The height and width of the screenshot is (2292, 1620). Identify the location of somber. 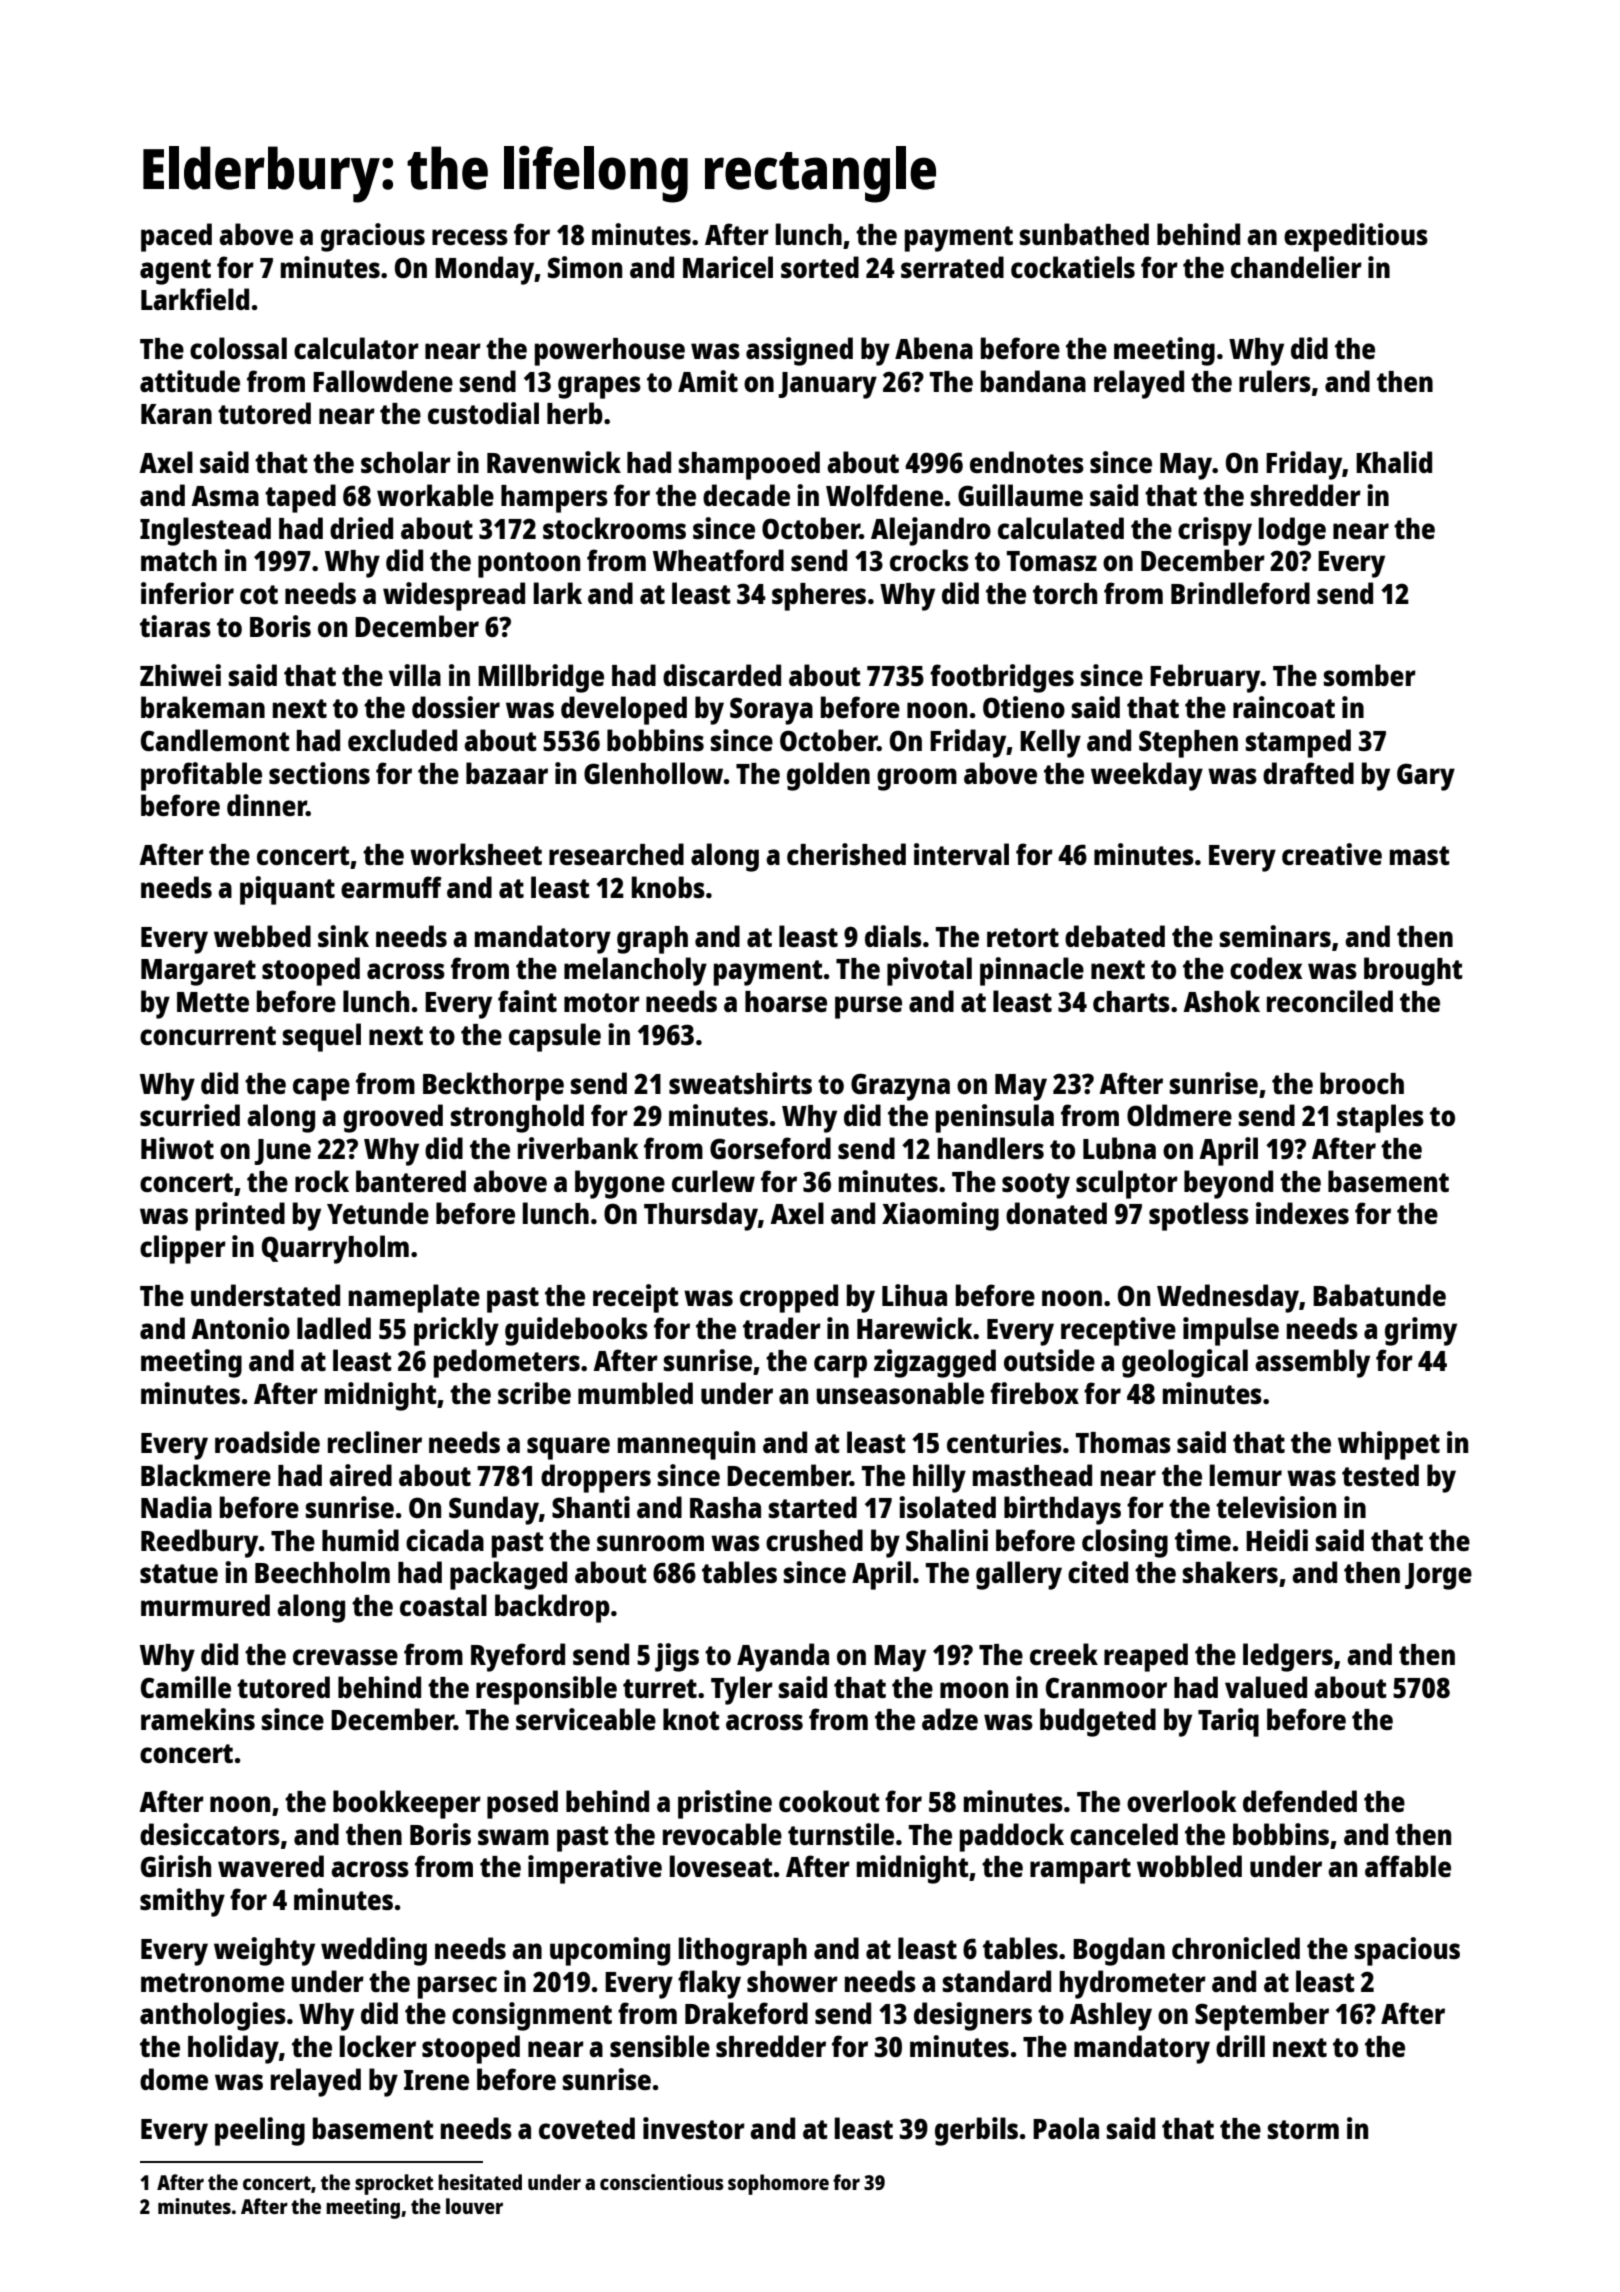
(1370, 675).
